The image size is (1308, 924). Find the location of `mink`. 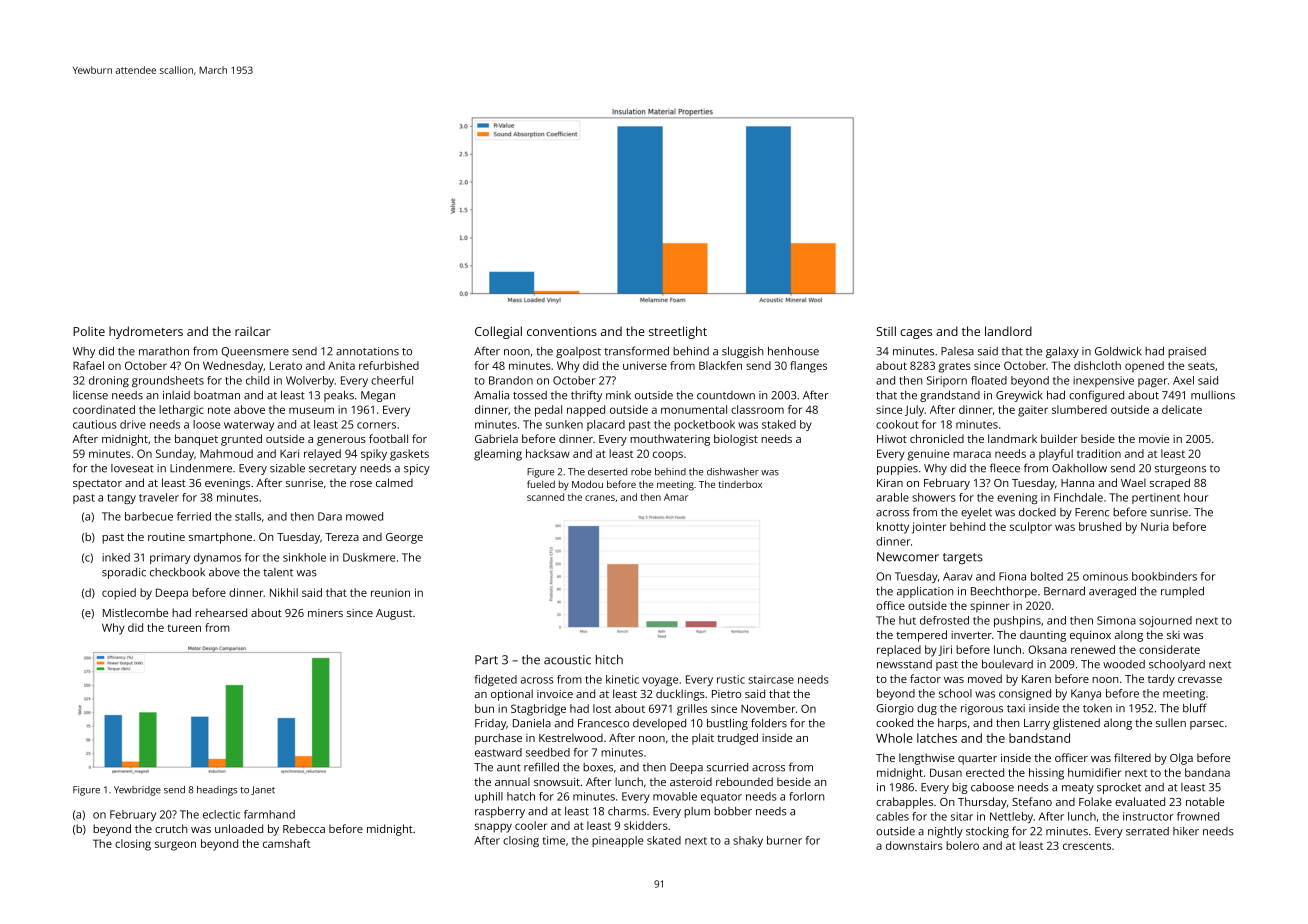

mink is located at coordinates (618, 395).
